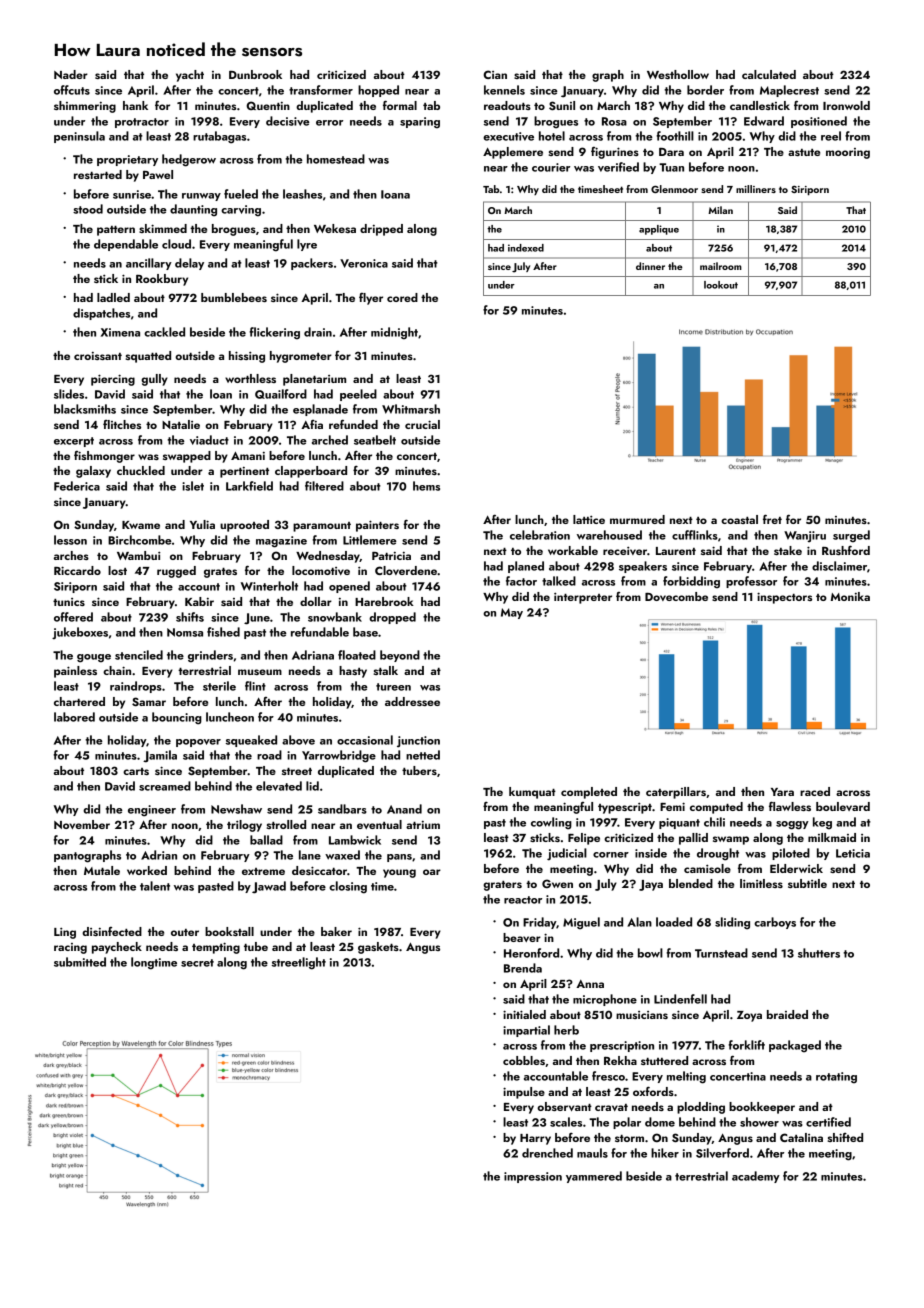  I want to click on raced, so click(815, 791).
